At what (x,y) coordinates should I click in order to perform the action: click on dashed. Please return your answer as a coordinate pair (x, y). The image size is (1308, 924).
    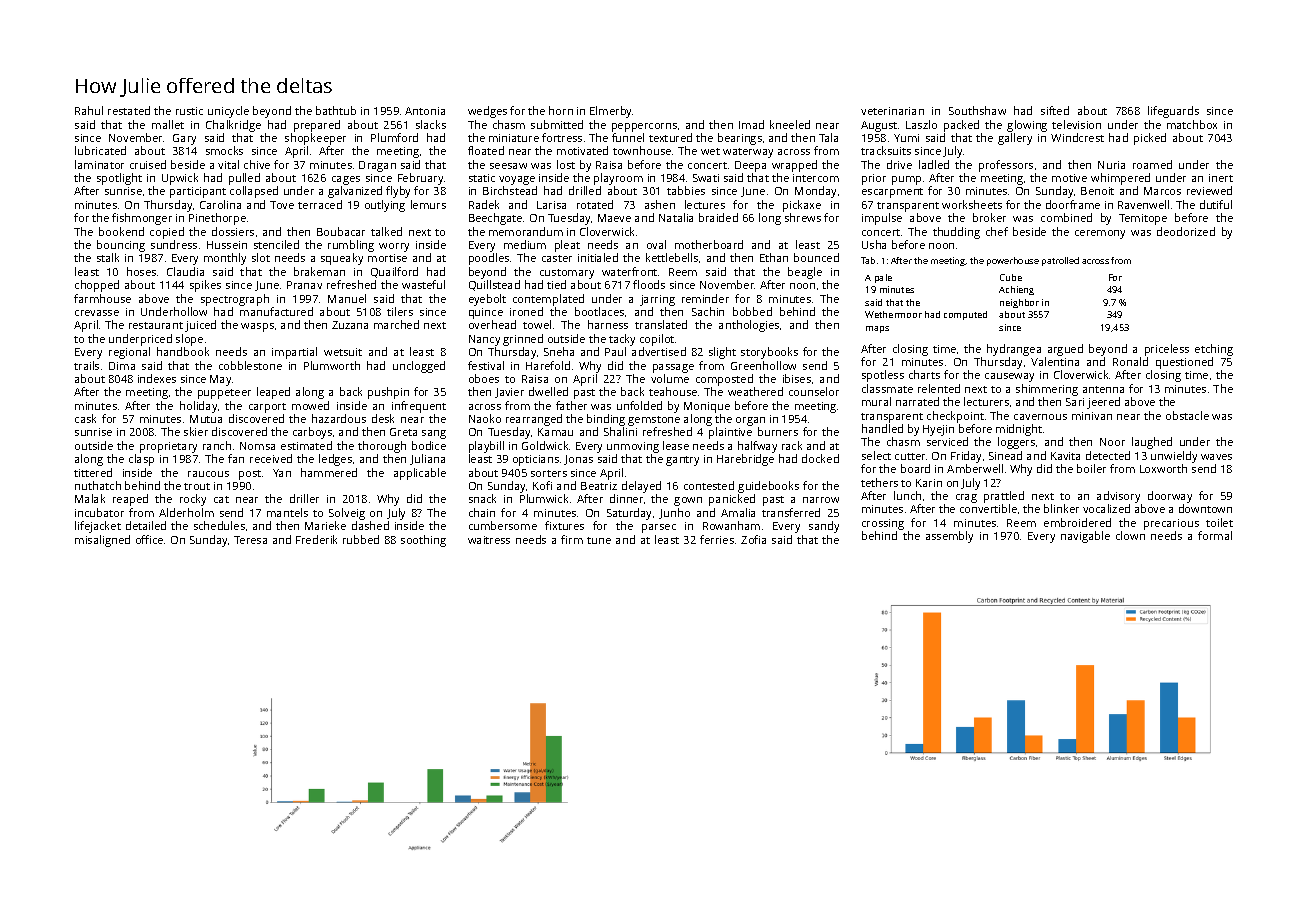
    Looking at the image, I should click on (370, 525).
